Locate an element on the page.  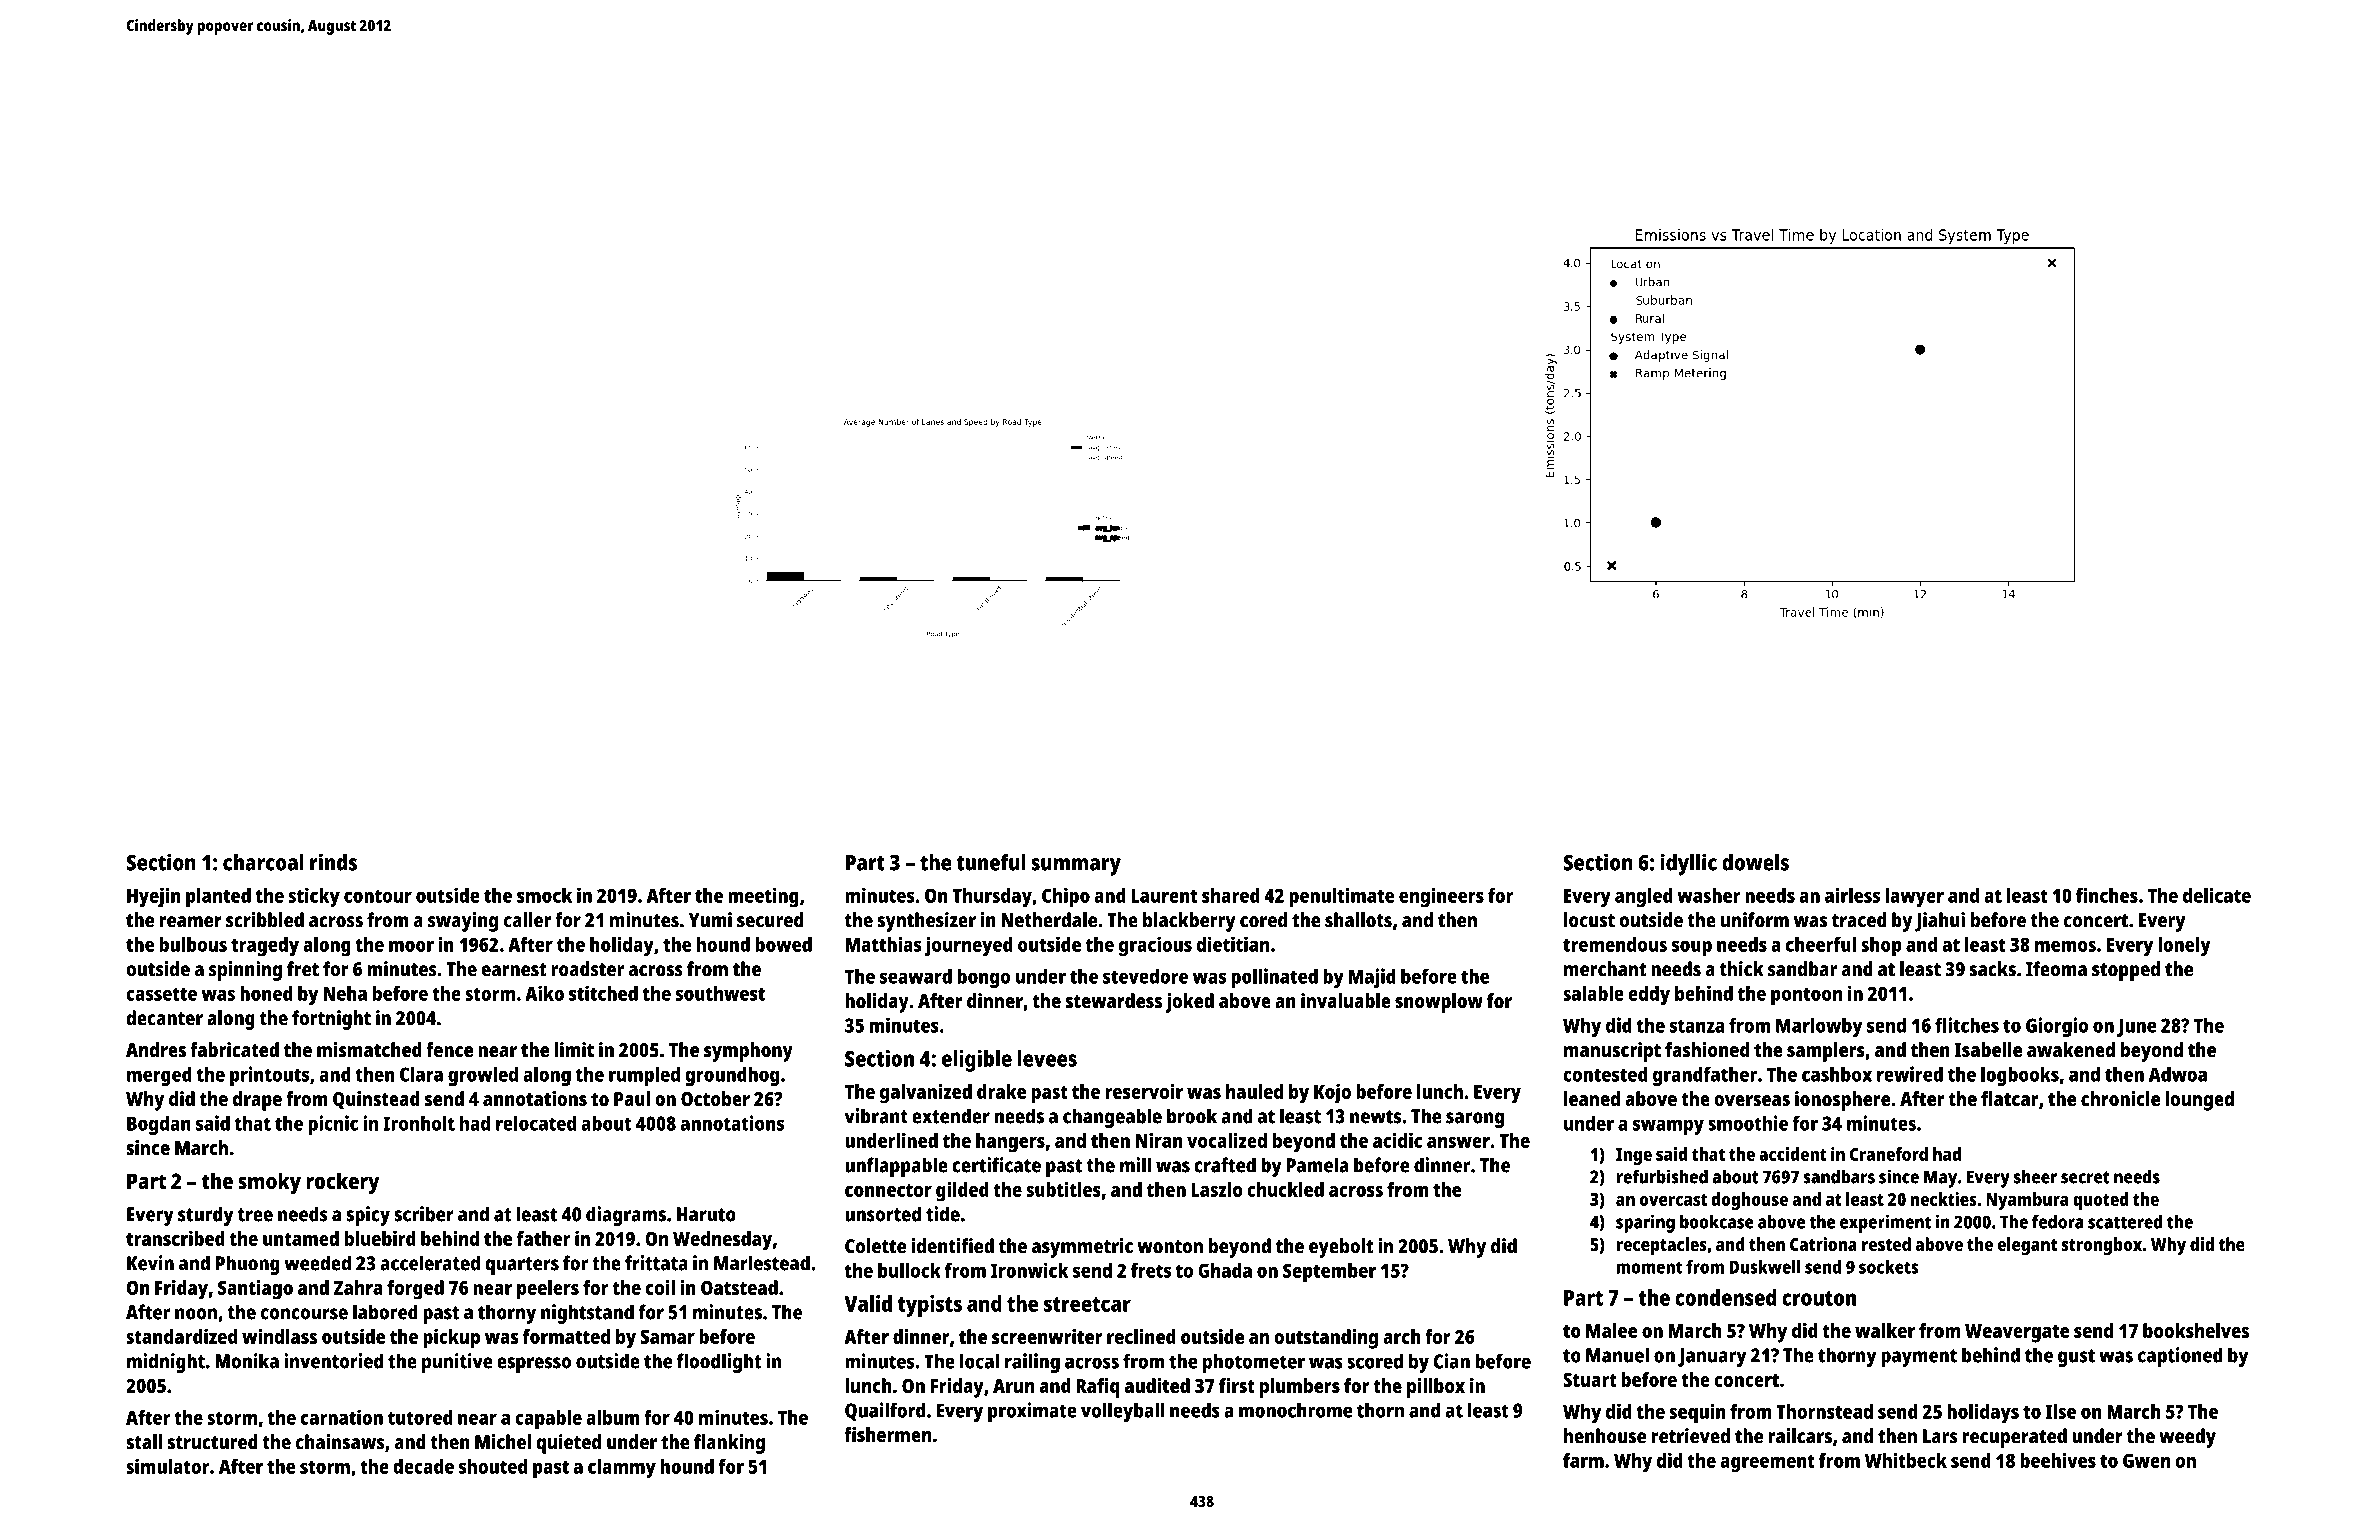
contour is located at coordinates (378, 896).
